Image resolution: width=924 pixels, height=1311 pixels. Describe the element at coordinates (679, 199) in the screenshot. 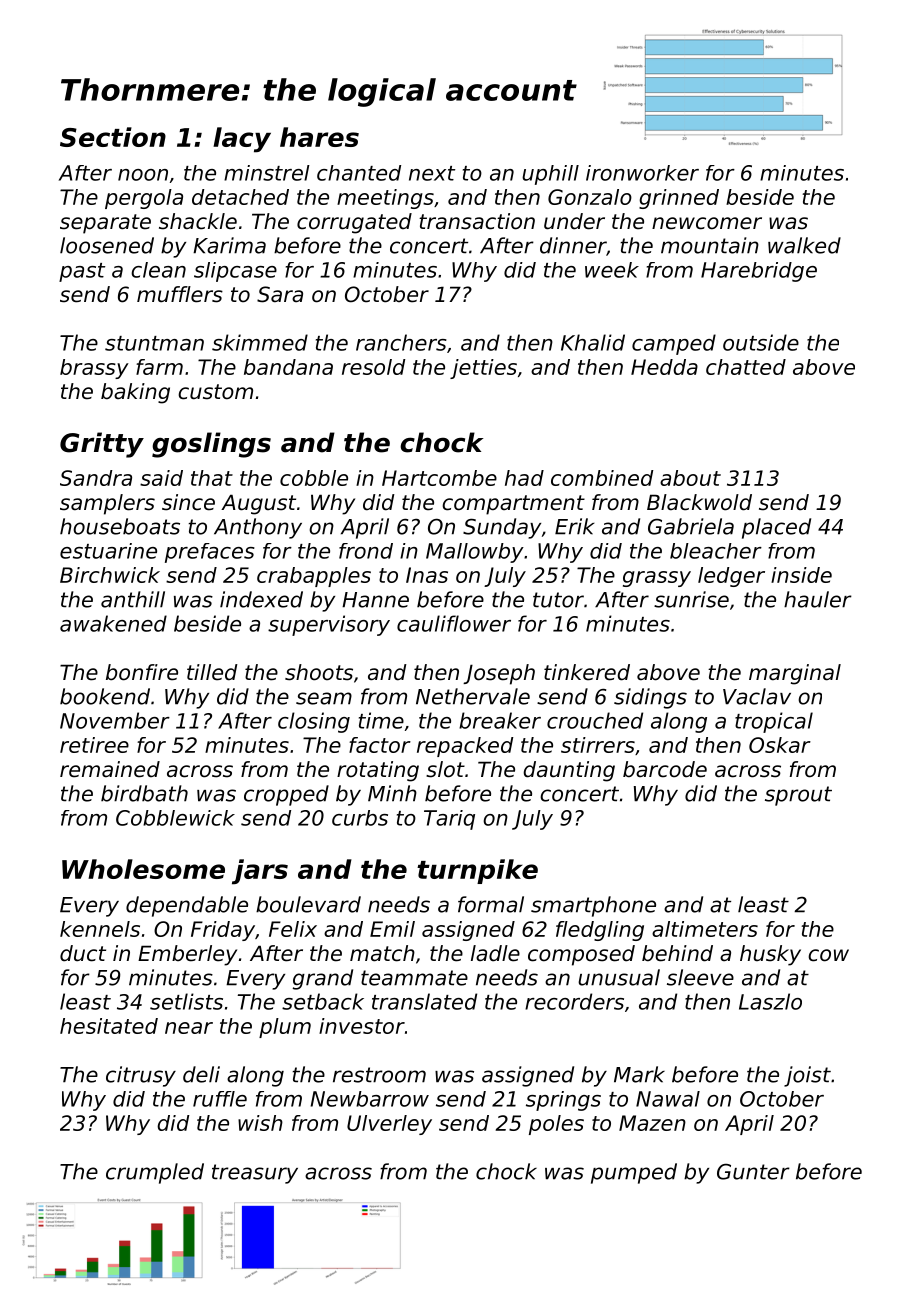

I see `grinned` at that location.
